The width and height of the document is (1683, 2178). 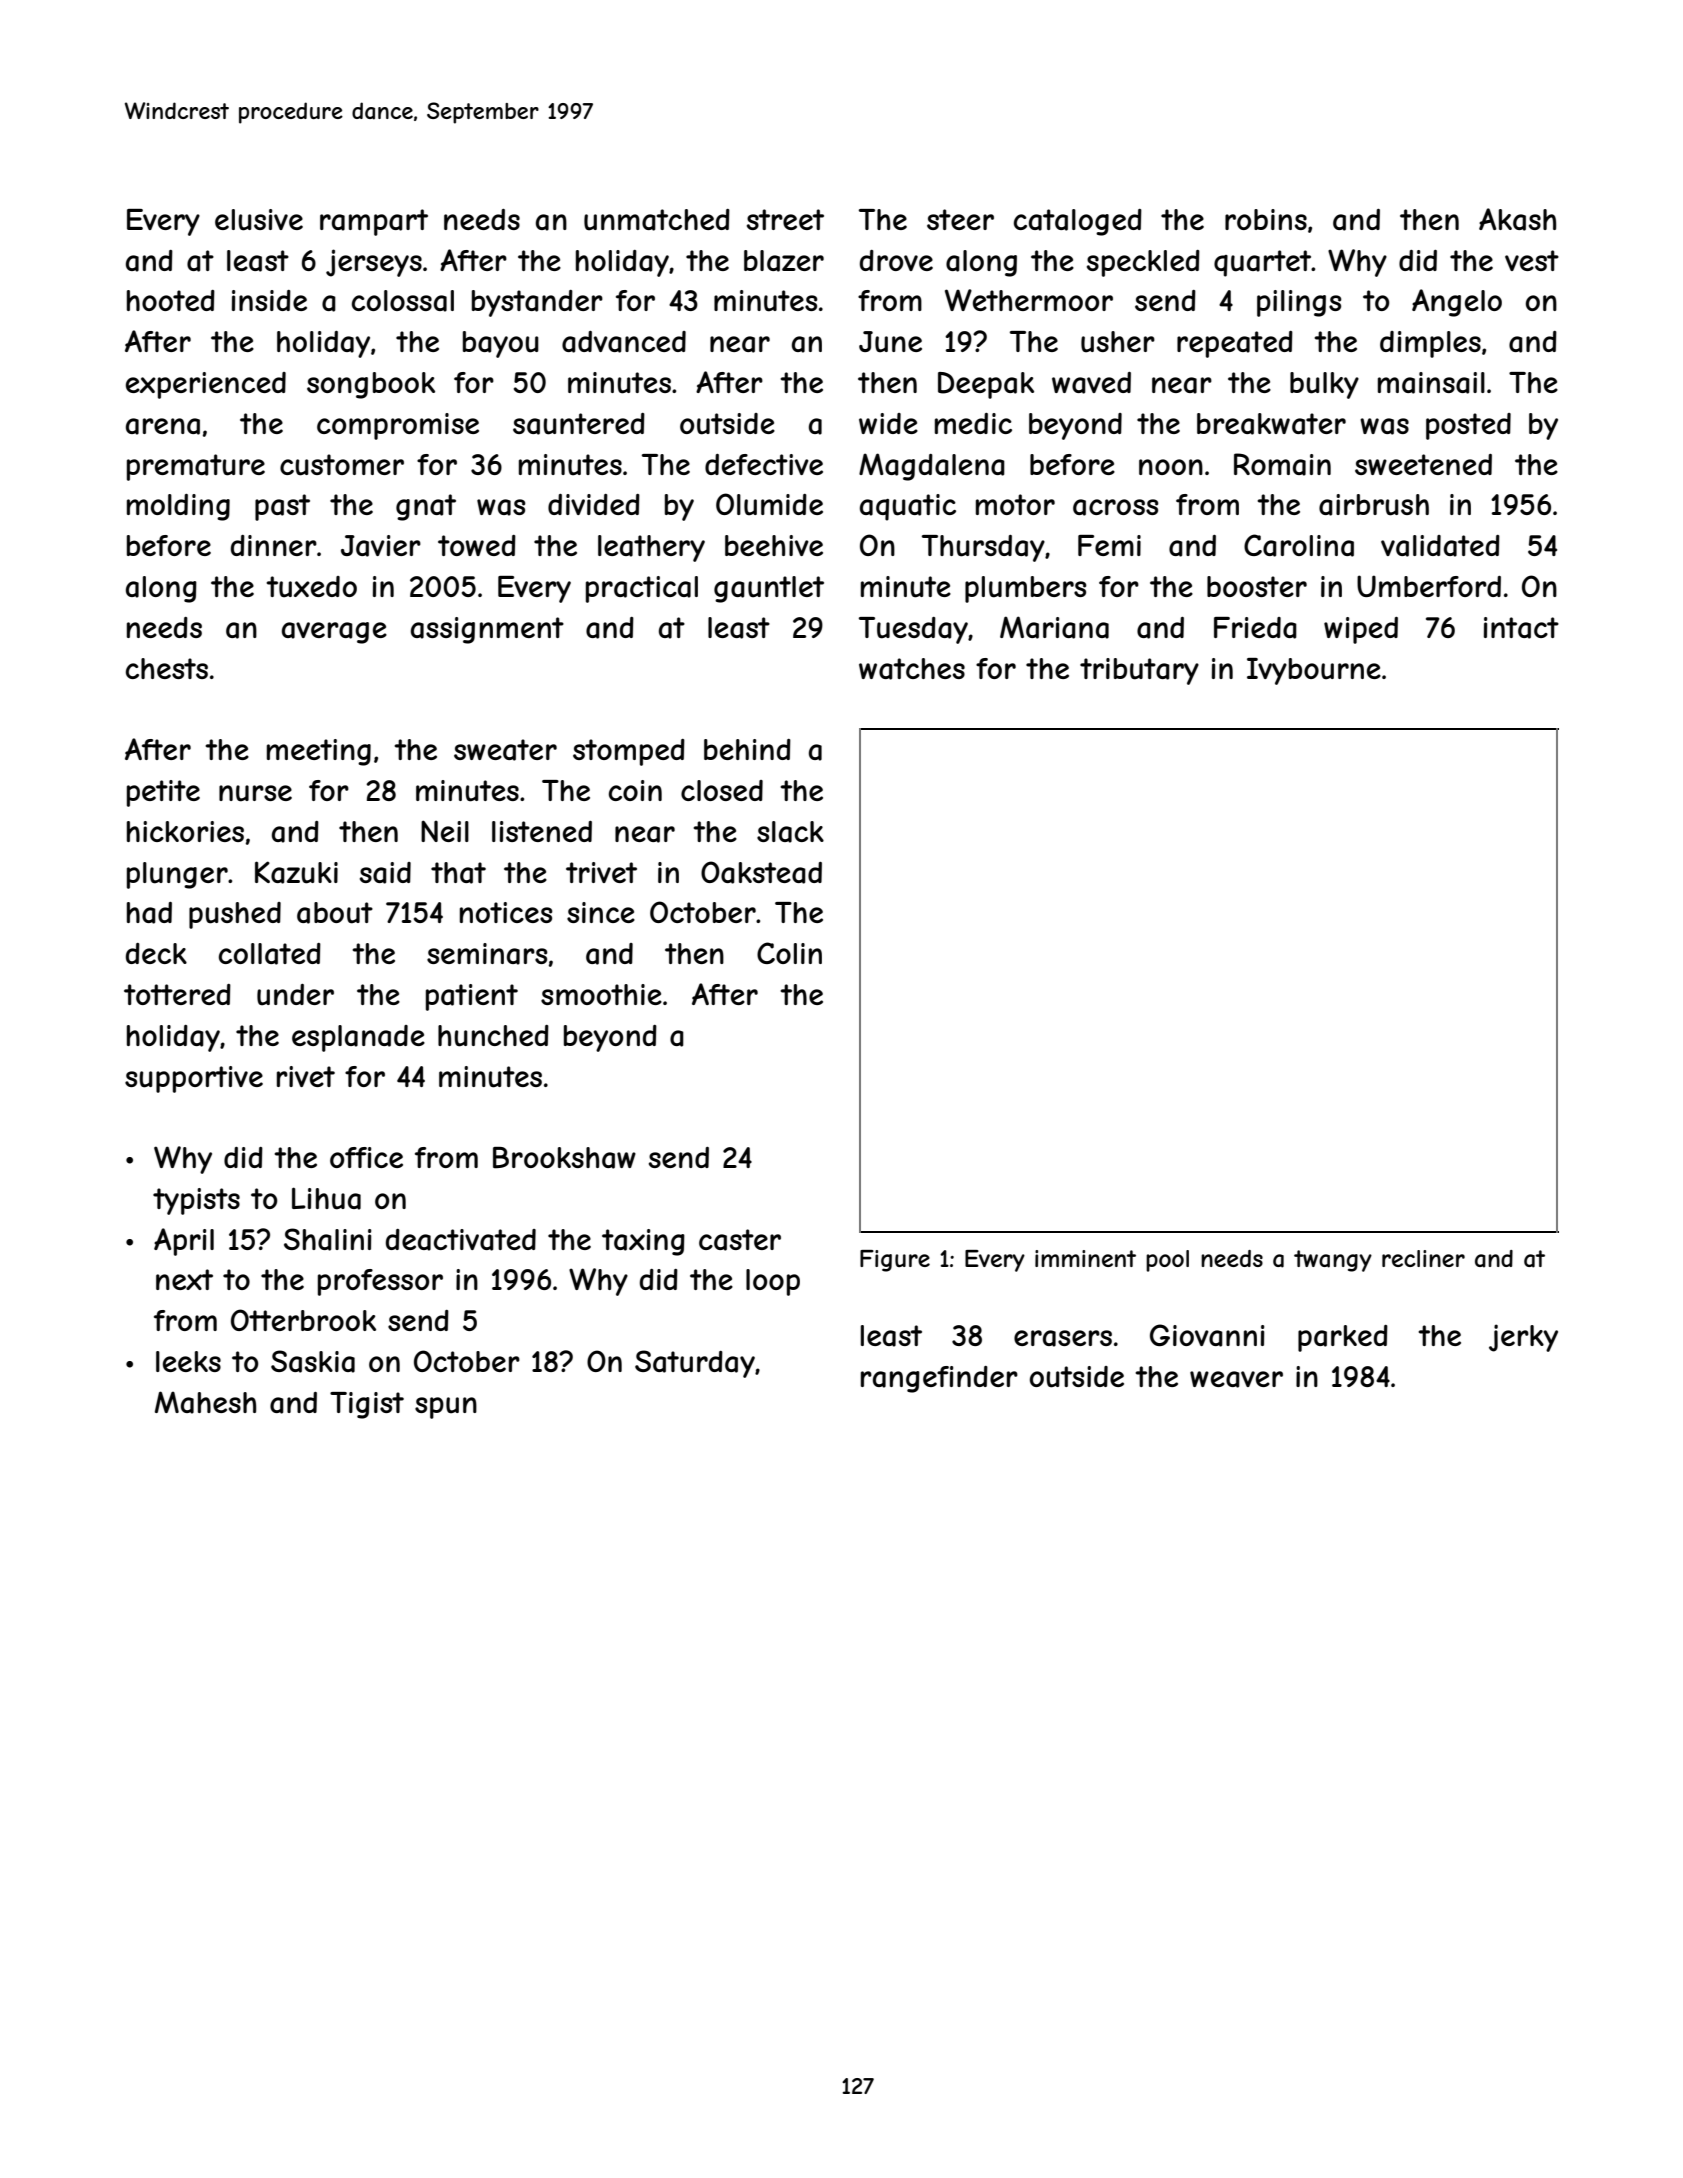 I want to click on petite, so click(x=163, y=793).
